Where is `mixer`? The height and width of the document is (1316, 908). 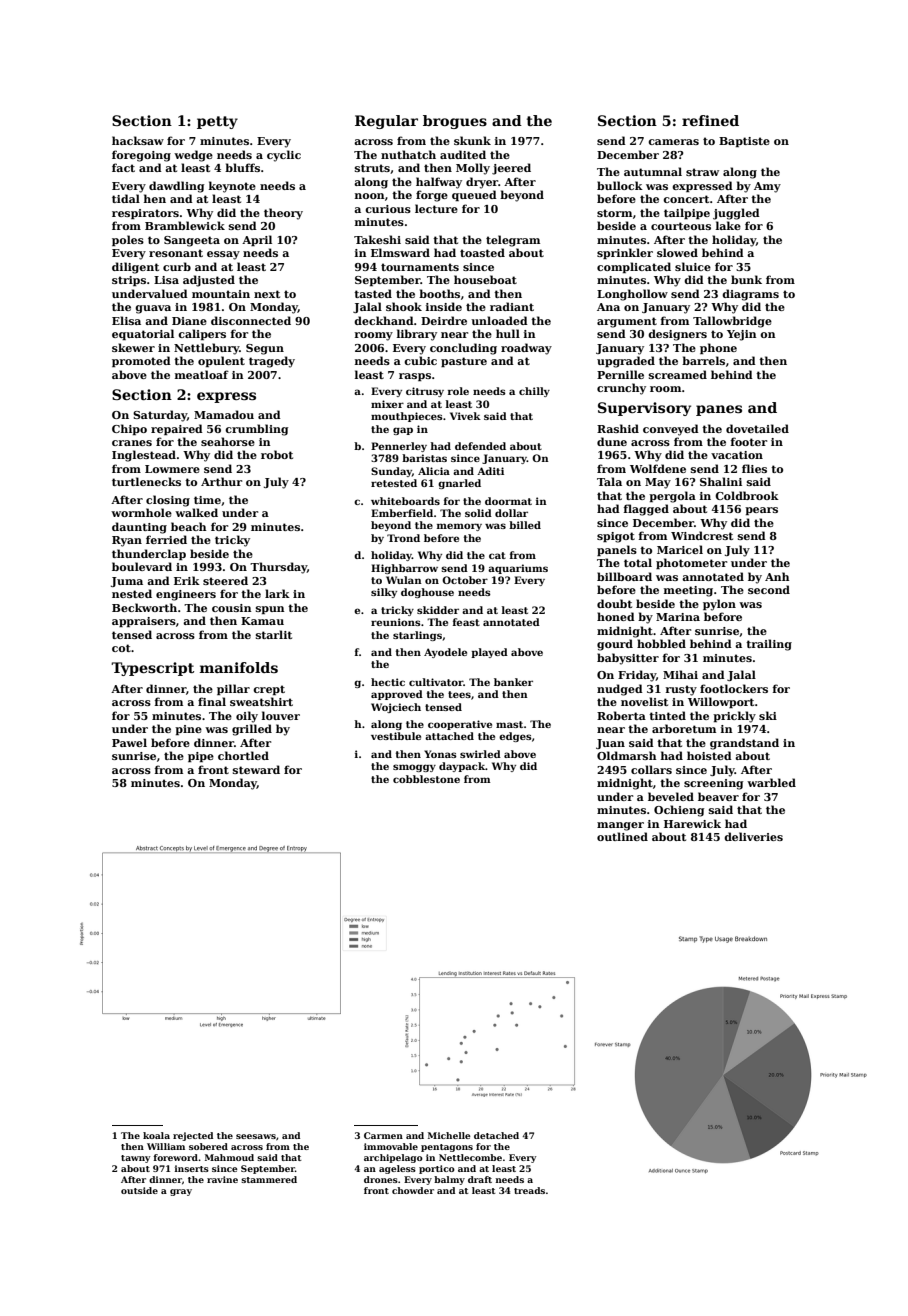 mixer is located at coordinates (387, 404).
